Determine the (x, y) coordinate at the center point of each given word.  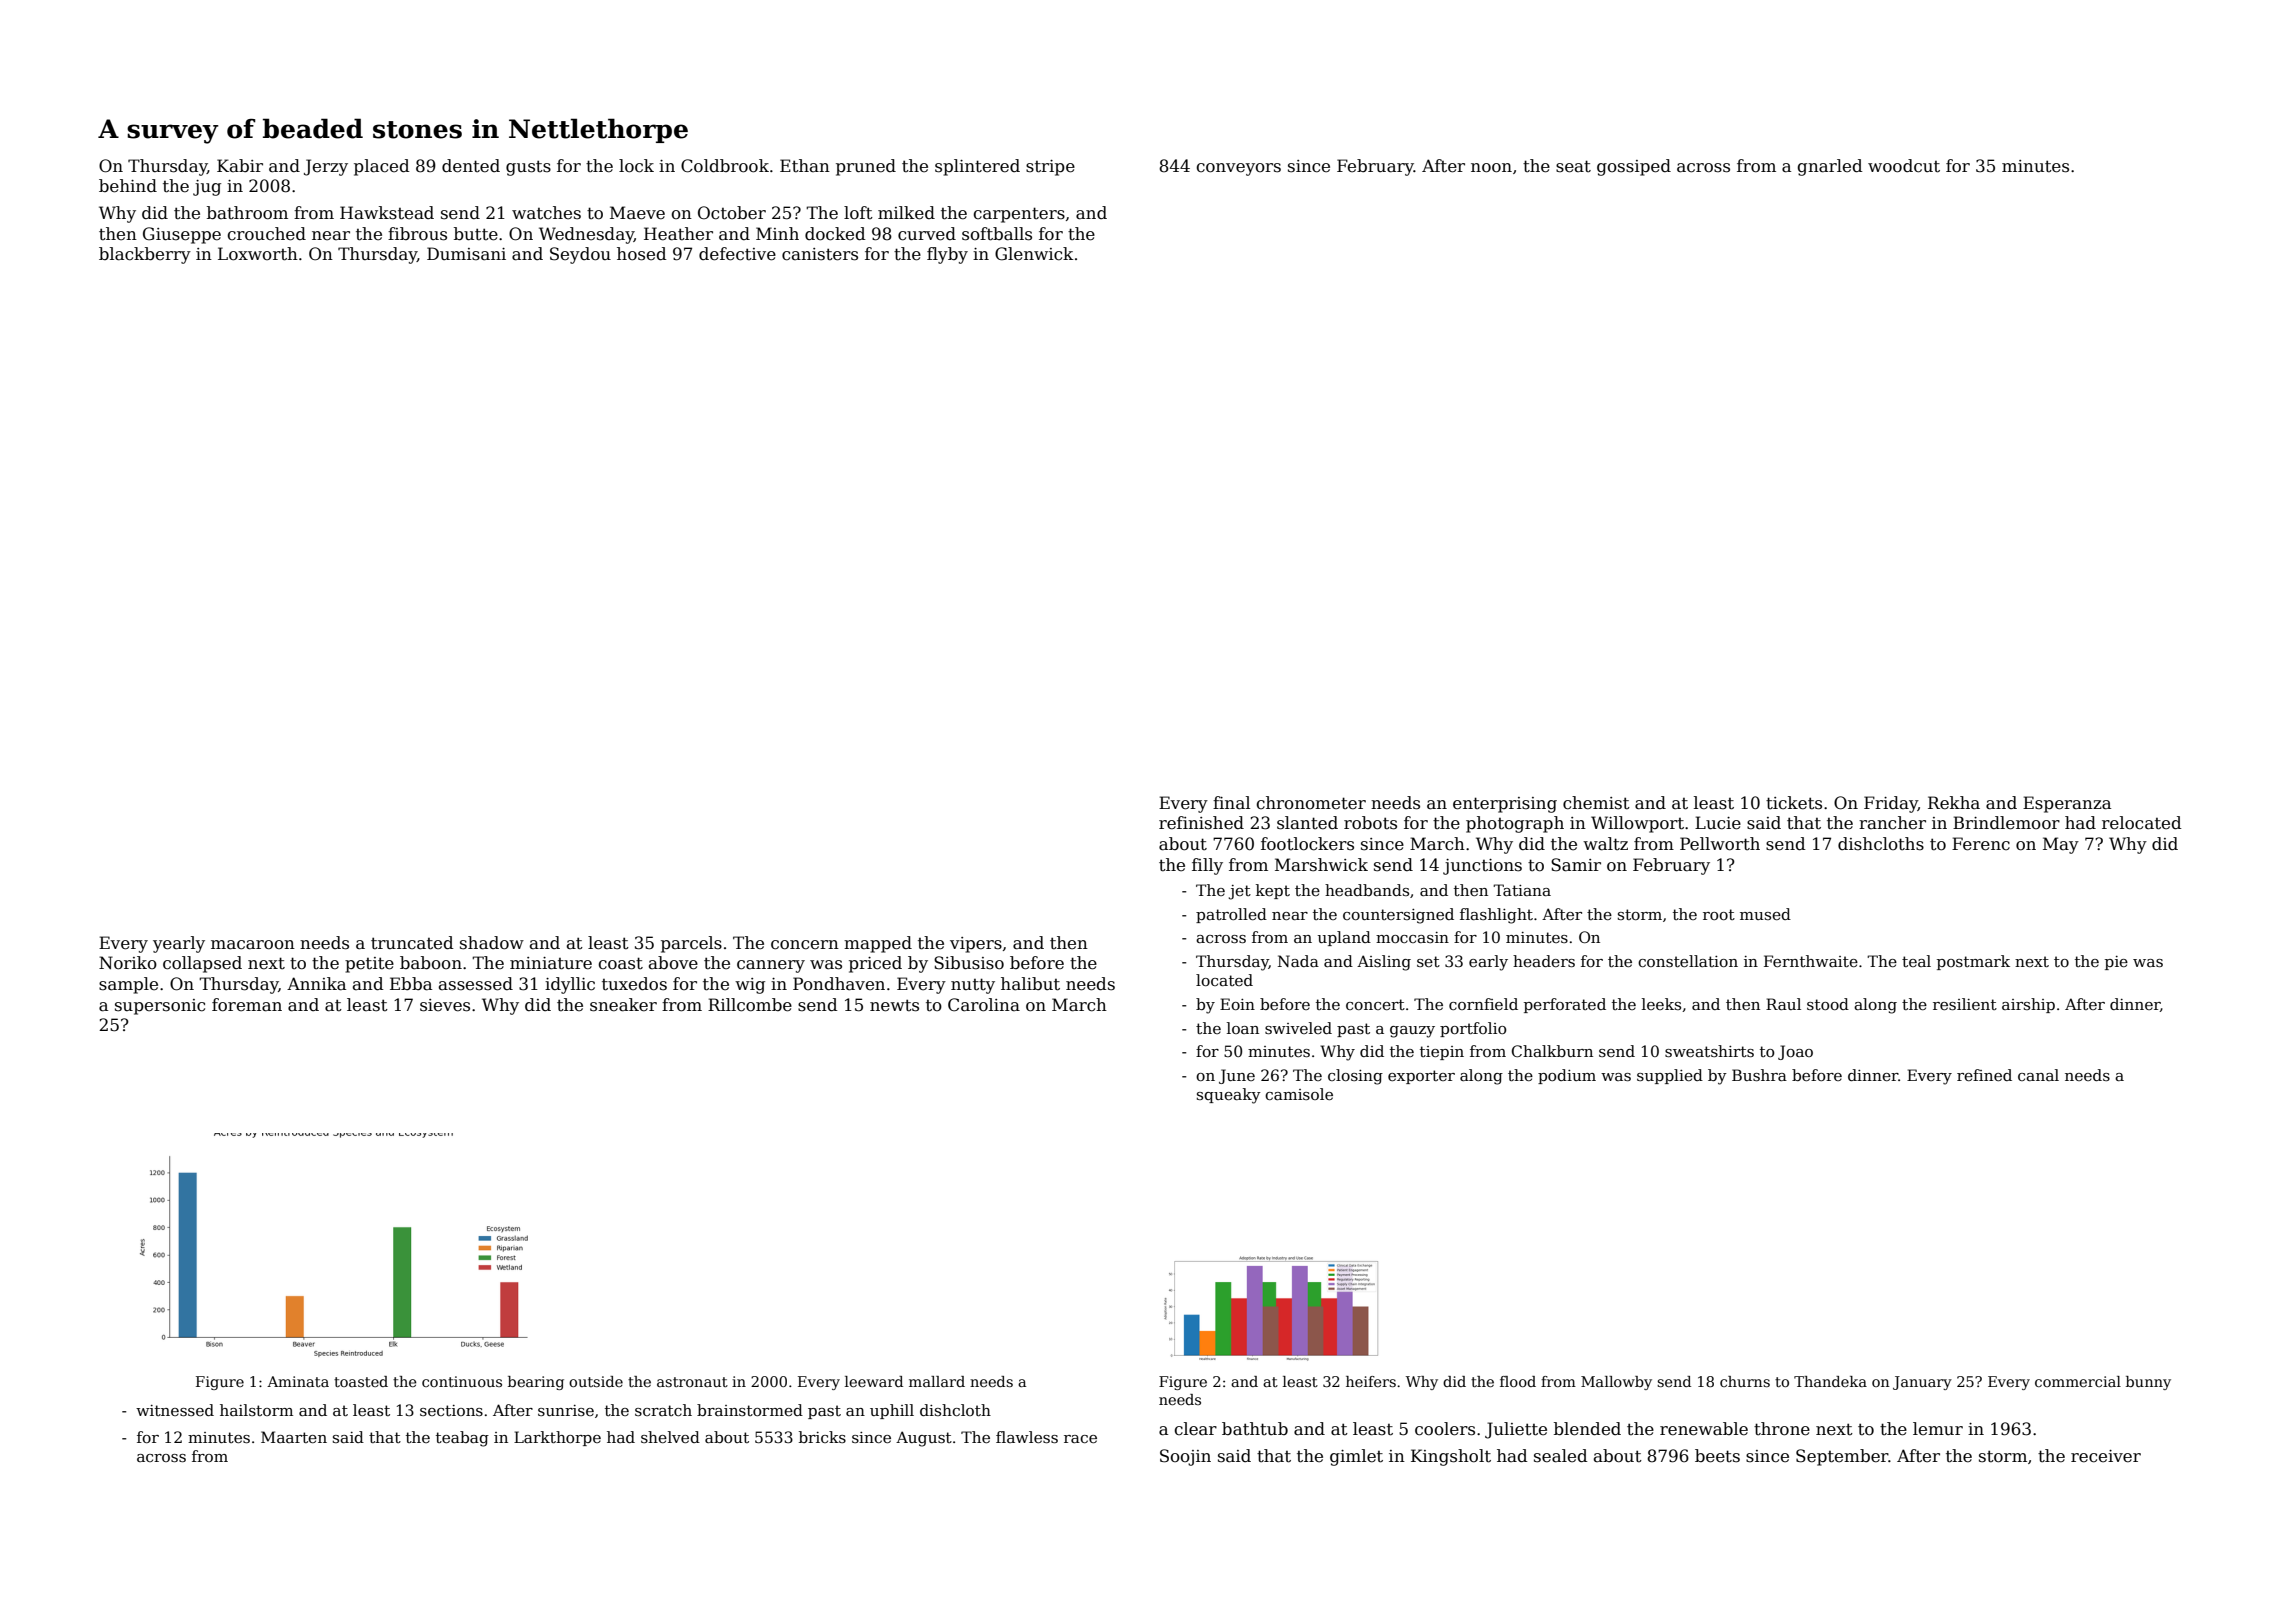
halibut (1030, 984)
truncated (412, 943)
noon (1491, 168)
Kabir (240, 166)
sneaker (623, 1005)
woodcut (1904, 166)
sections (451, 1410)
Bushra (1759, 1075)
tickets (1794, 803)
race (1080, 1439)
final (1231, 803)
